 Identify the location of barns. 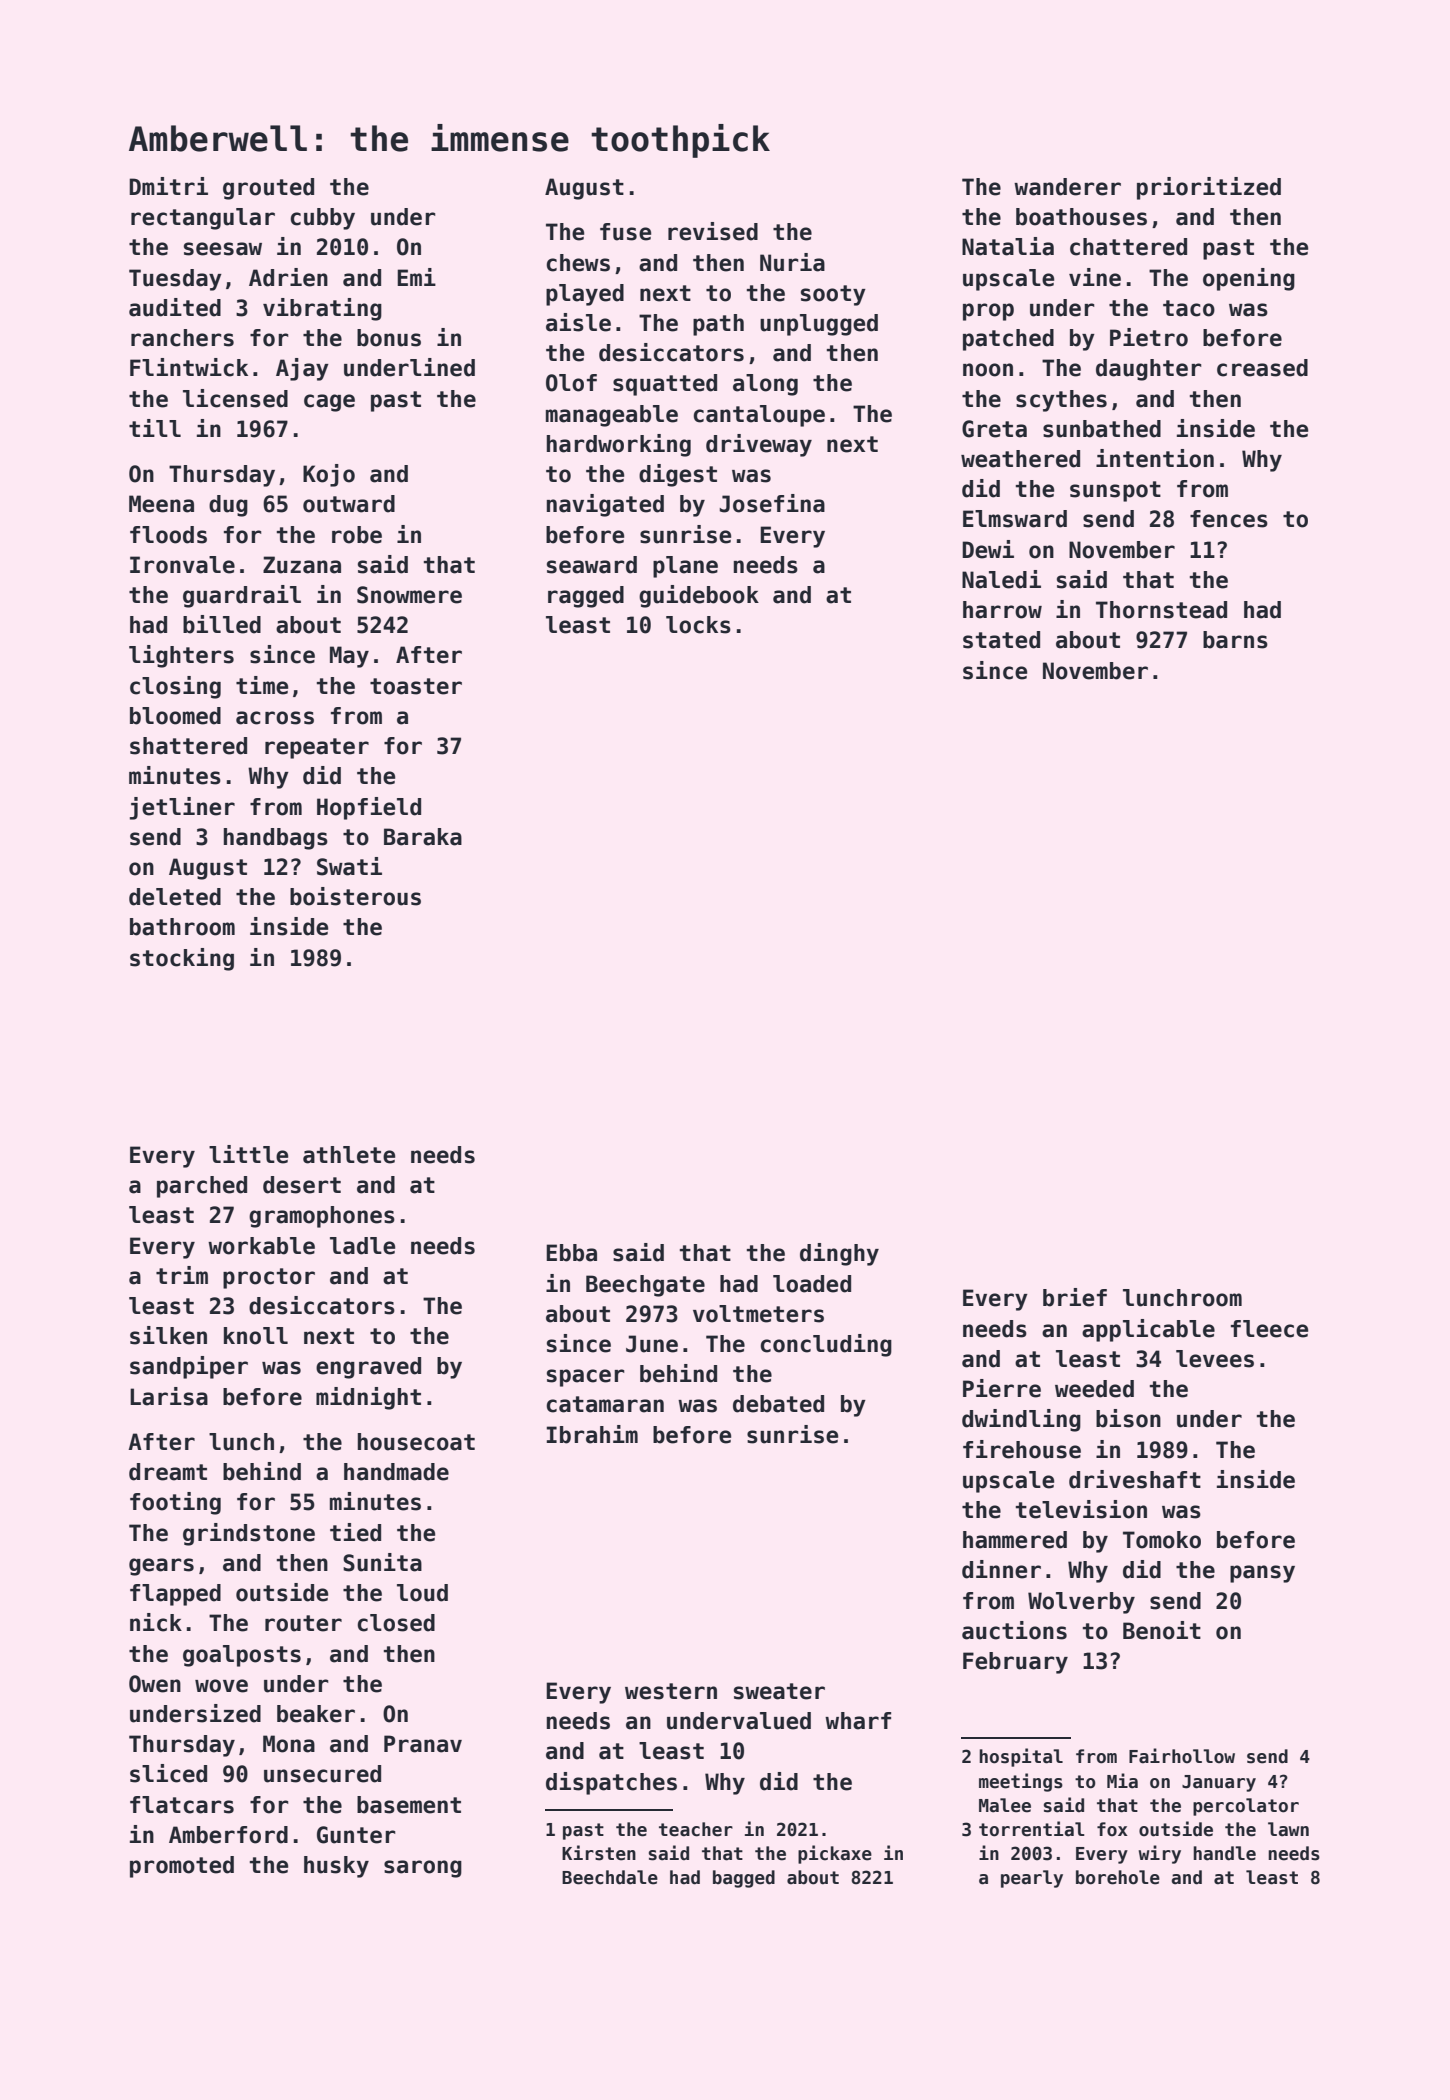
(1235, 640).
